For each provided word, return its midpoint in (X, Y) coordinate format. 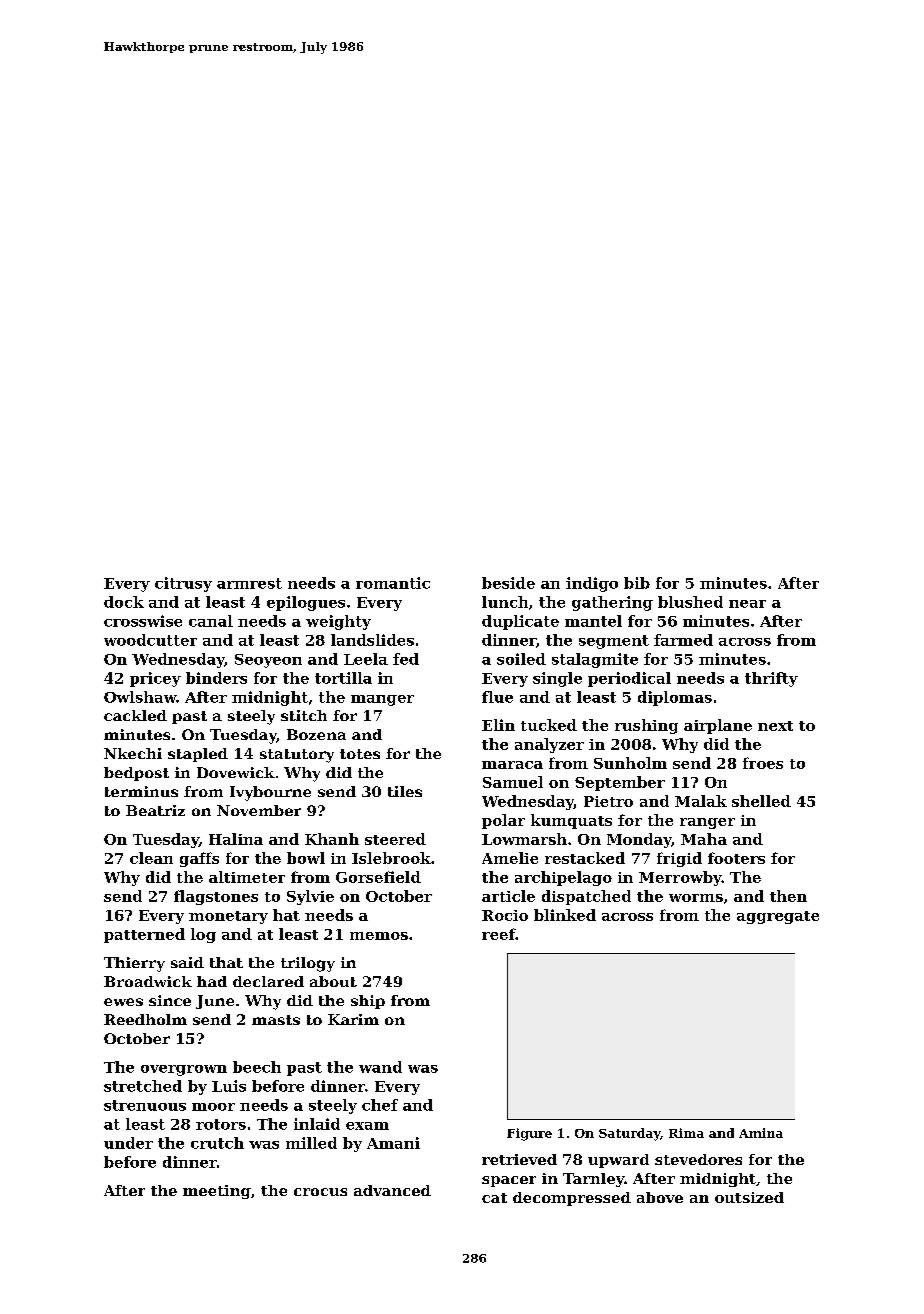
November (259, 810)
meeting (217, 1192)
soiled (521, 659)
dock (124, 602)
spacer (509, 1181)
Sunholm (630, 763)
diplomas (675, 698)
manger (382, 700)
